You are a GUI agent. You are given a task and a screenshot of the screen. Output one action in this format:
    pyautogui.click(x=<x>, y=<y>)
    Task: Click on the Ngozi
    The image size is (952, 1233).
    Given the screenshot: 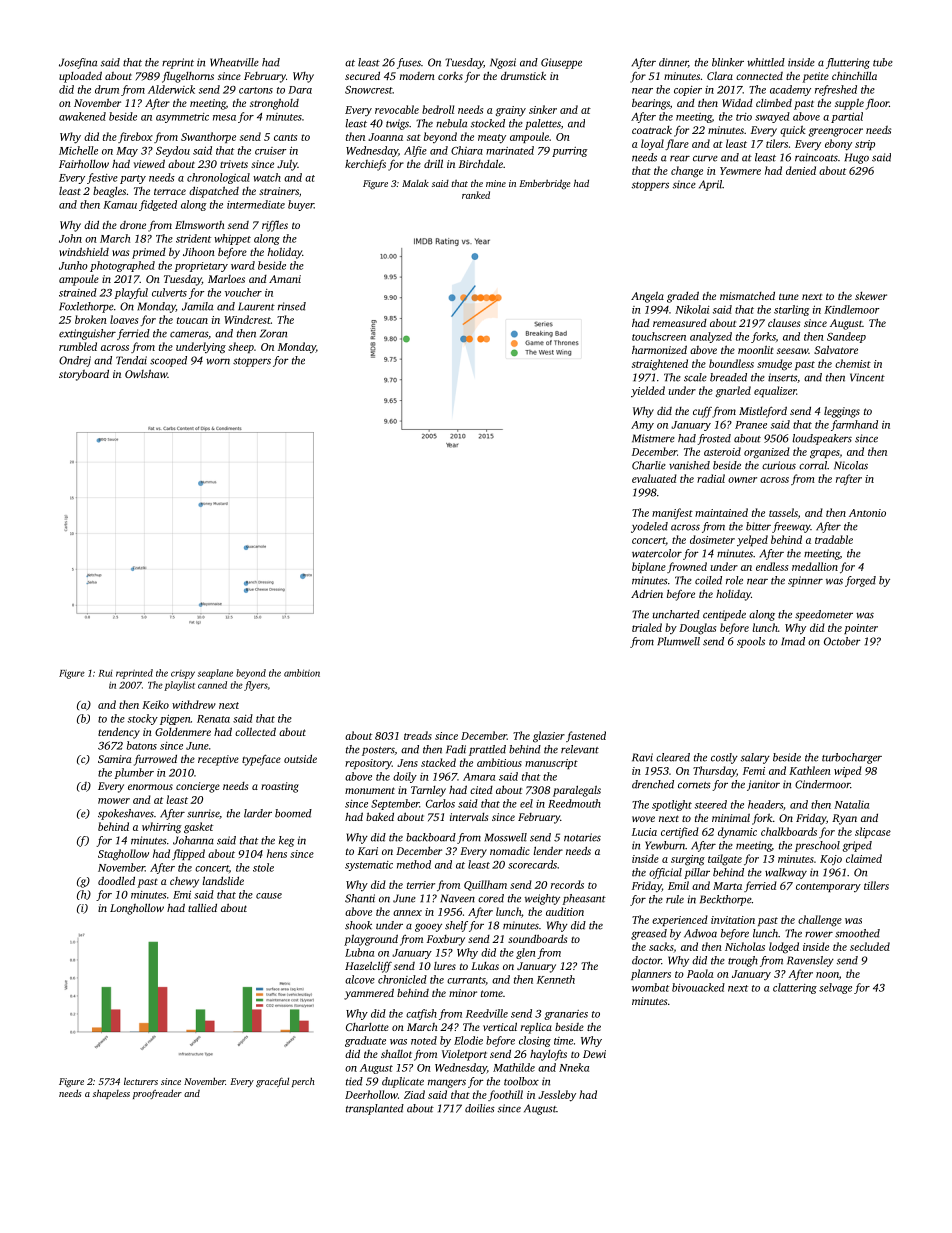 What is the action you would take?
    pyautogui.click(x=503, y=63)
